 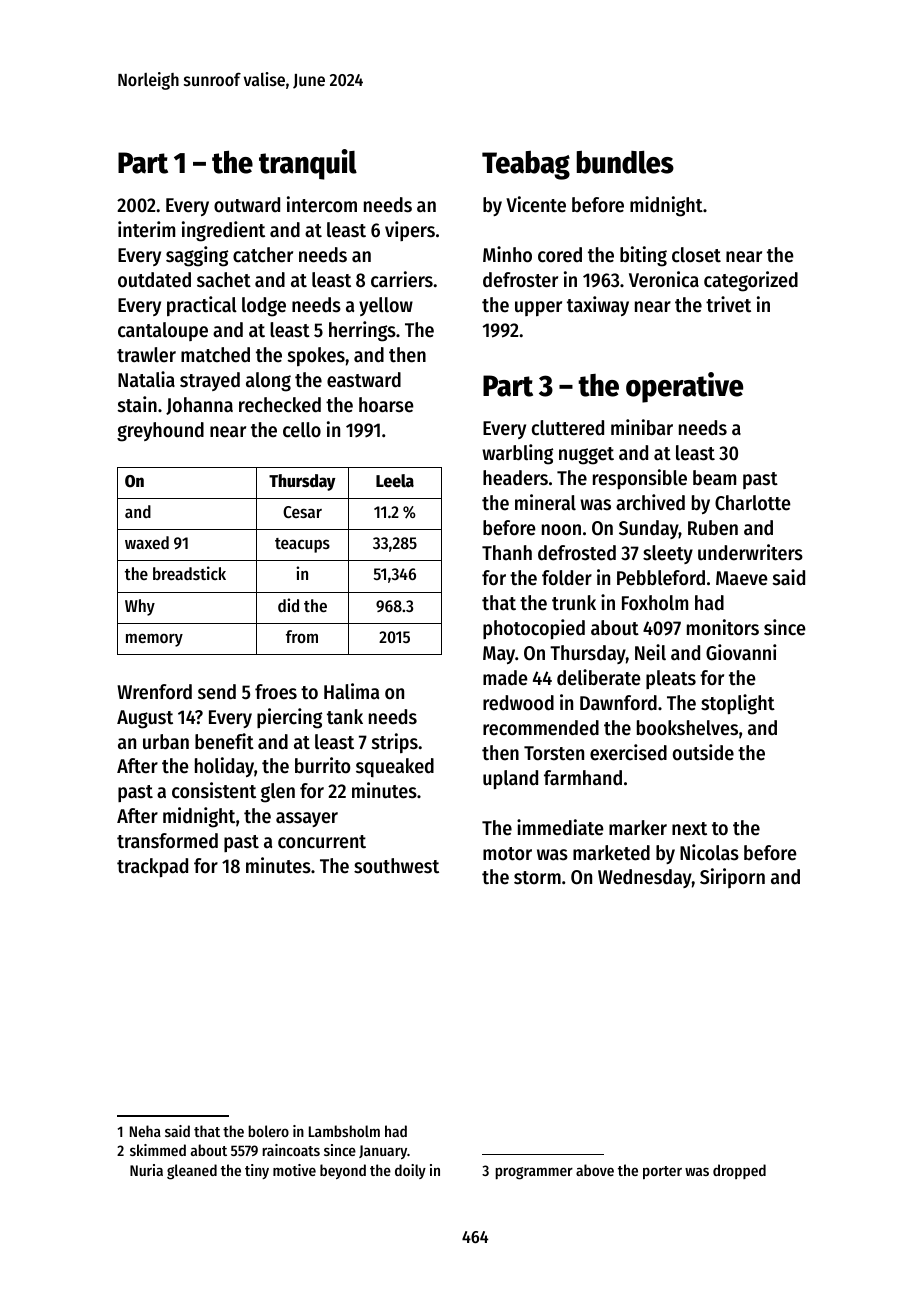 What do you see at coordinates (628, 752) in the document?
I see `exercised` at bounding box center [628, 752].
